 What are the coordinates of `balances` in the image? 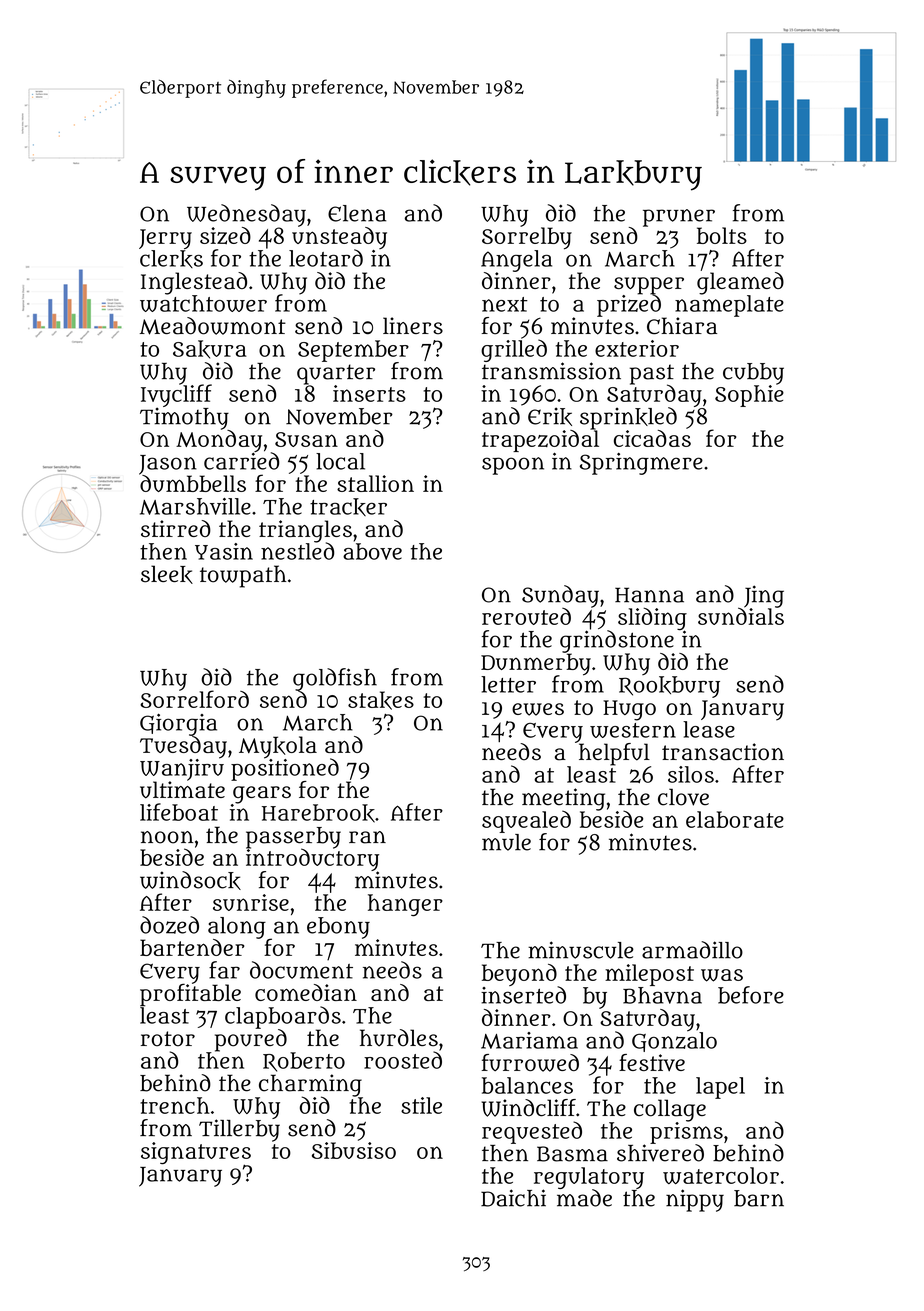 It's located at (527, 1085).
